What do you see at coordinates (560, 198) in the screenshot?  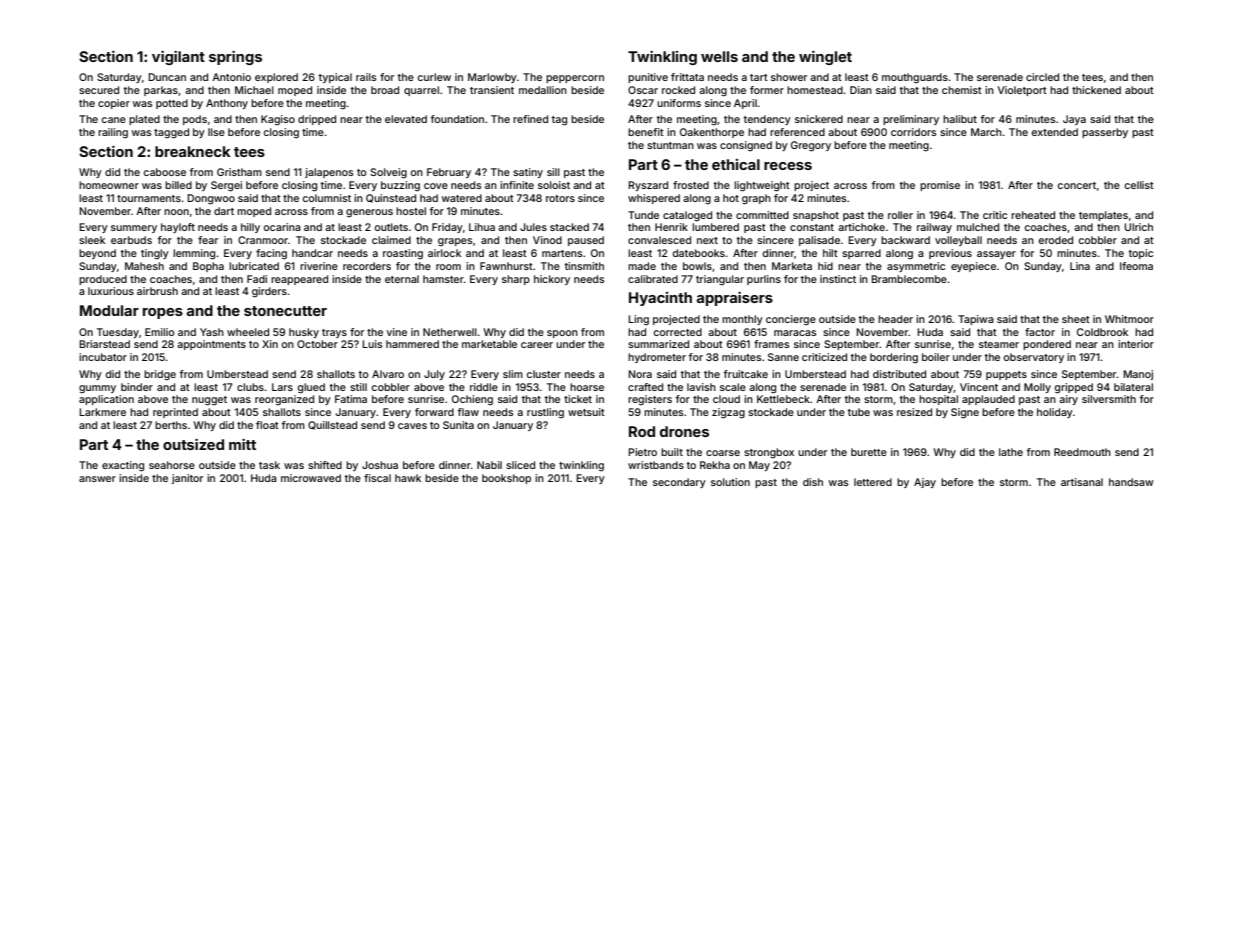 I see `rotors` at bounding box center [560, 198].
